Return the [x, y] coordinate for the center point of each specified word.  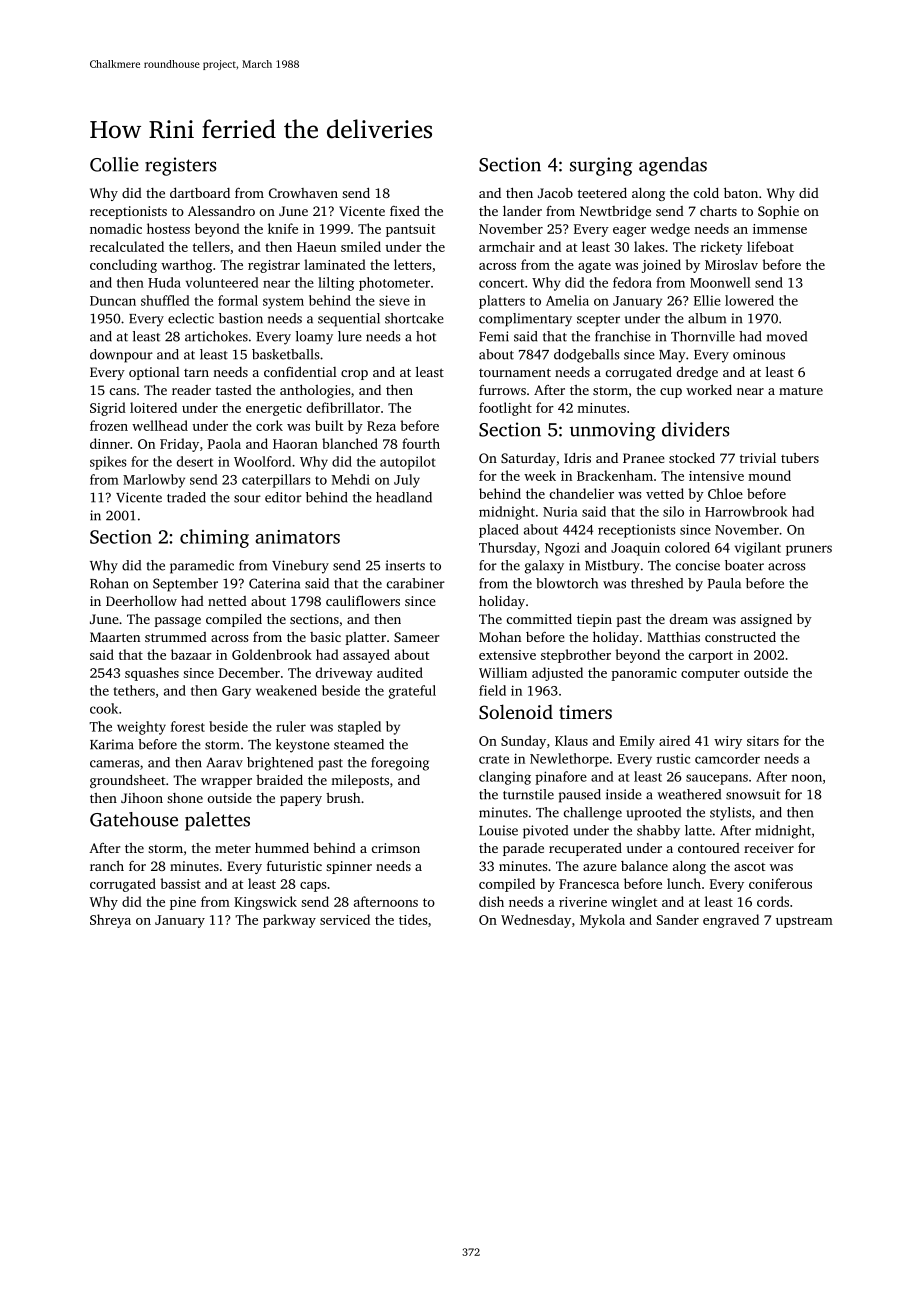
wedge [670, 230]
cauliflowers [363, 600]
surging [601, 166]
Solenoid [516, 712]
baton [741, 192]
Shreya [110, 921]
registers [181, 166]
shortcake [414, 318]
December [249, 672]
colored [687, 547]
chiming [214, 538]
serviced [345, 919]
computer [710, 675]
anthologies [315, 391]
